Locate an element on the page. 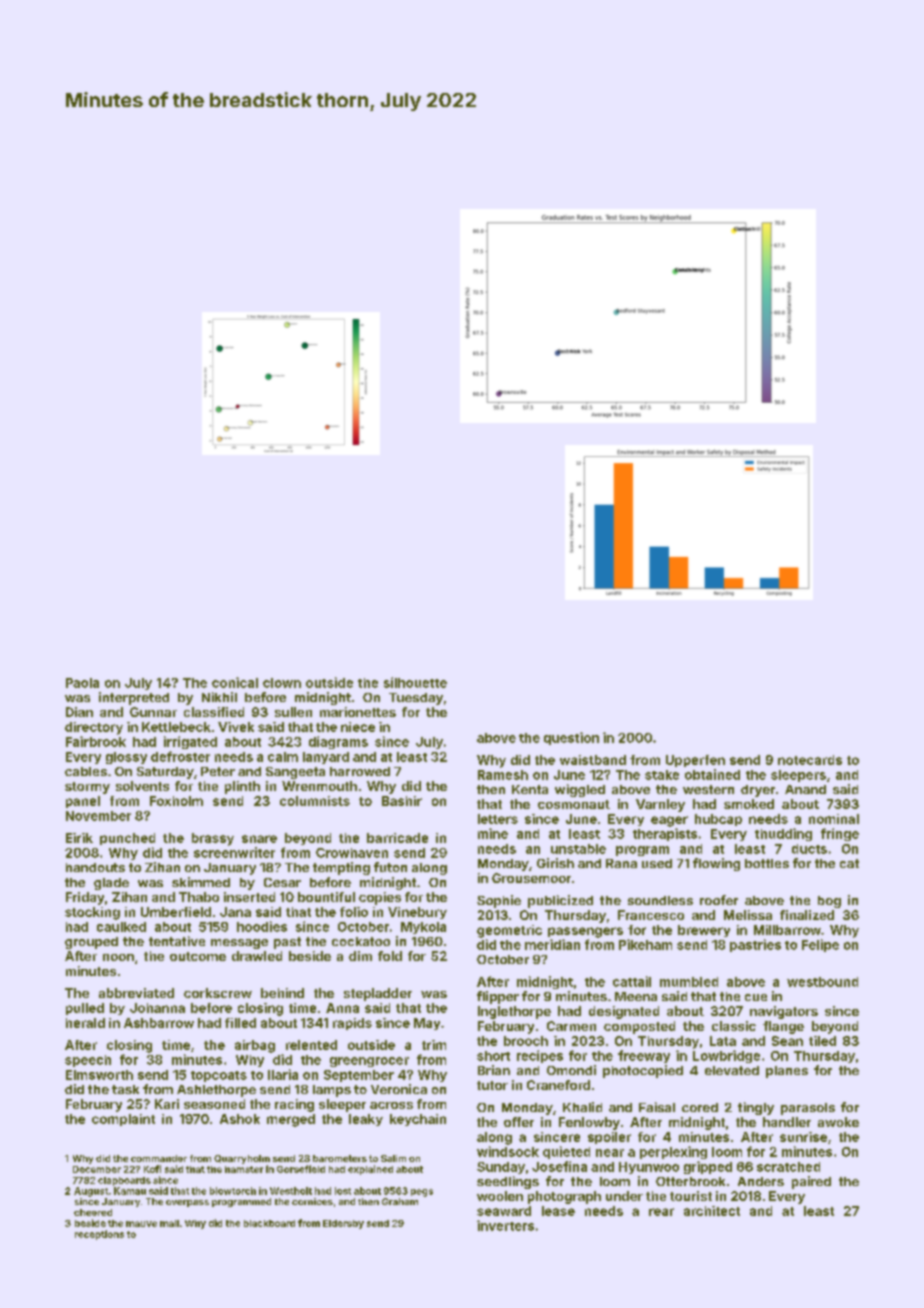  conical is located at coordinates (235, 682).
